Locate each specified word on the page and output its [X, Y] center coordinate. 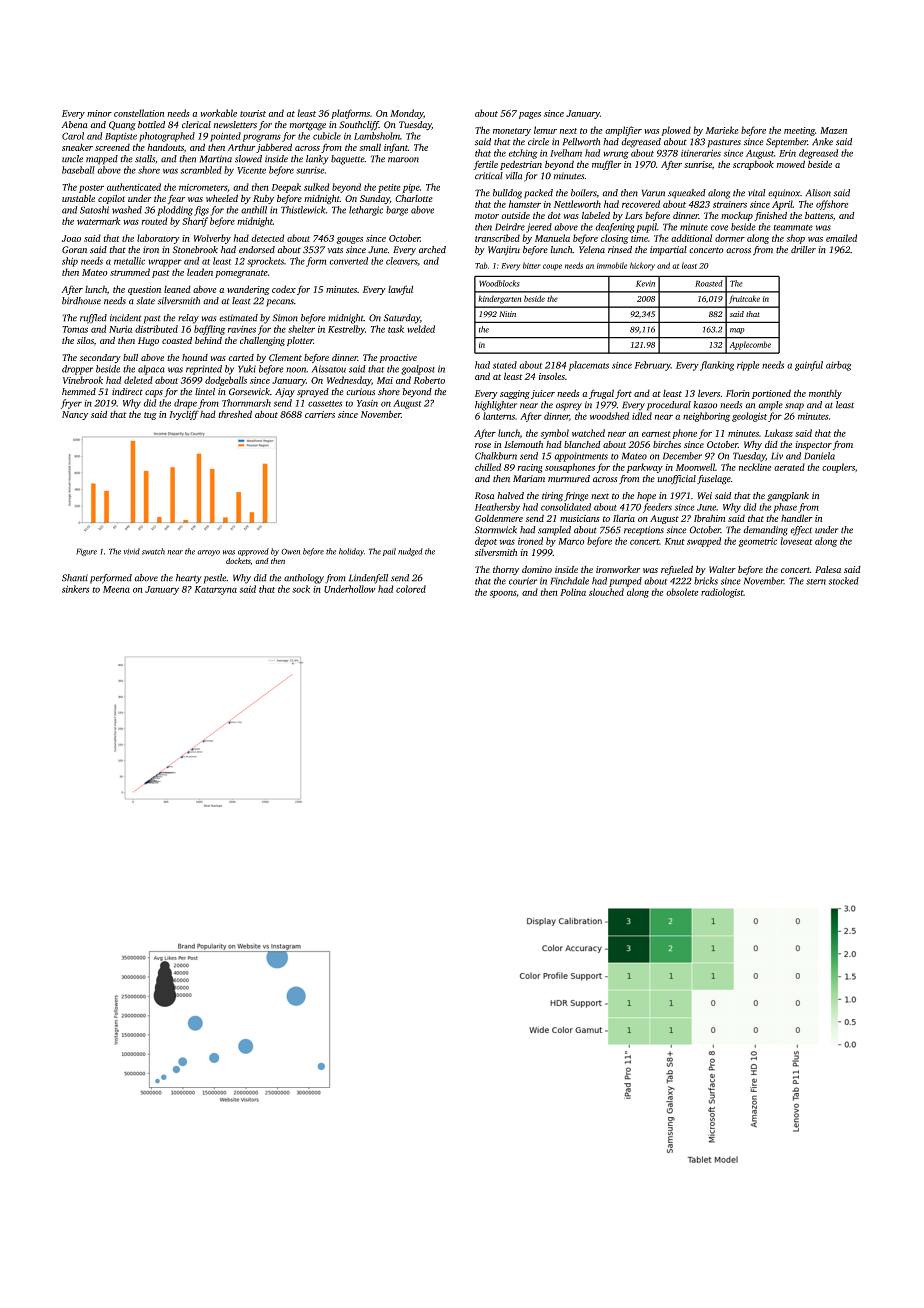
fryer [71, 404]
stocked [844, 581]
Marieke [721, 130]
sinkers [75, 589]
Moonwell [695, 467]
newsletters [235, 125]
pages [530, 115]
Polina [573, 592]
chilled [488, 467]
